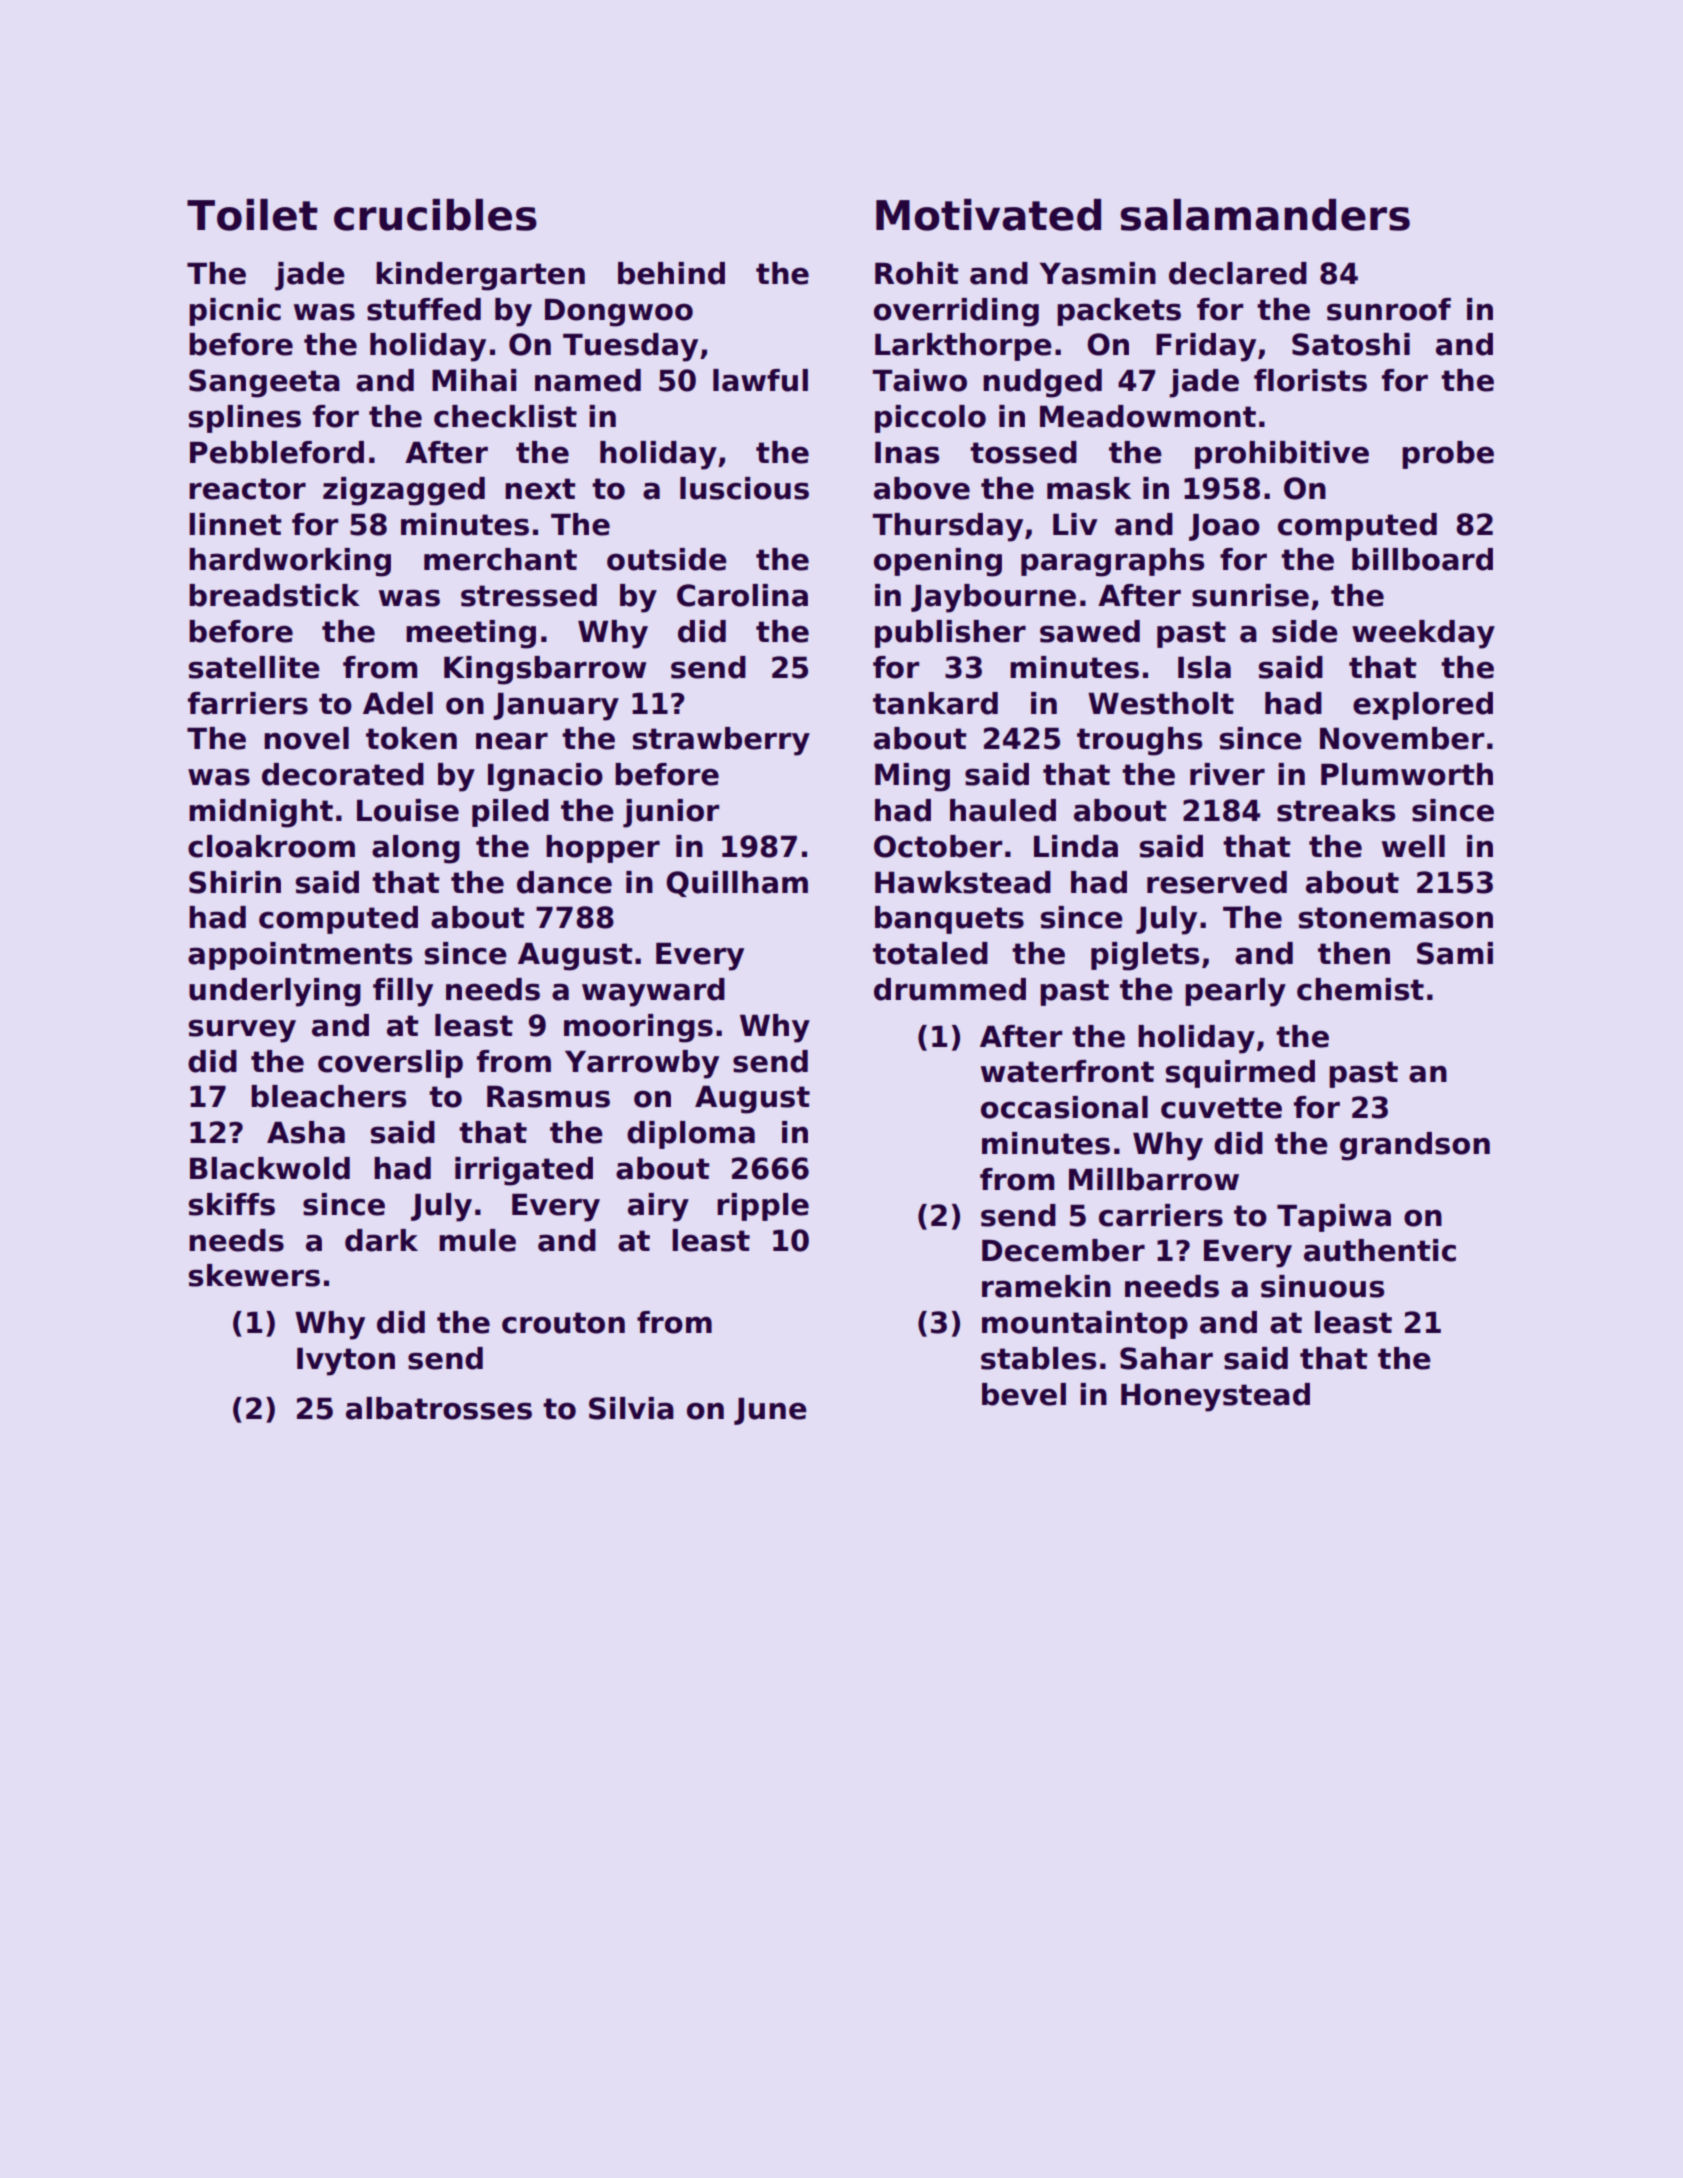 The image size is (1683, 2178). What do you see at coordinates (563, 1323) in the page?
I see `crouton` at bounding box center [563, 1323].
